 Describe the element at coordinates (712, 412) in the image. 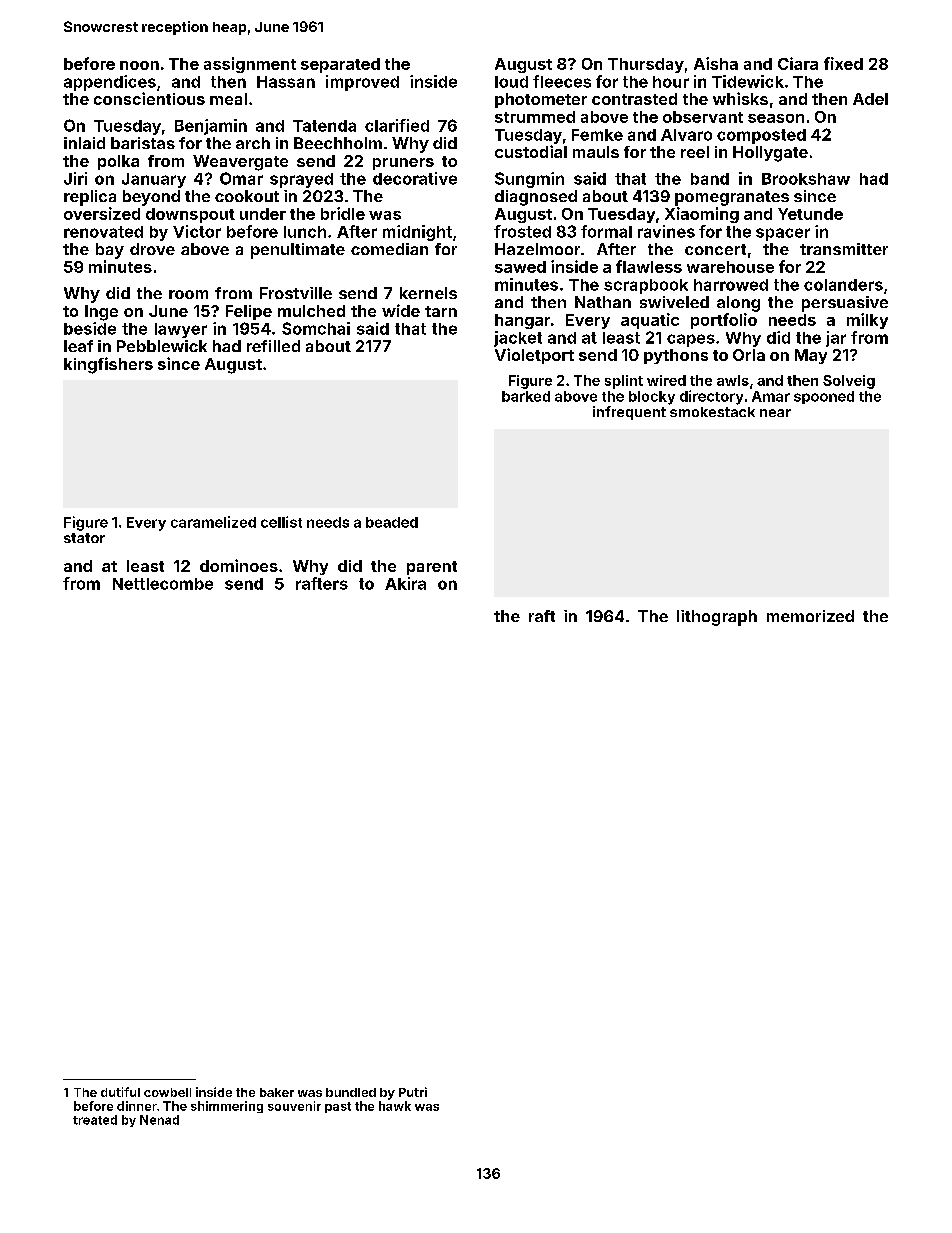

I see `smokestack` at that location.
